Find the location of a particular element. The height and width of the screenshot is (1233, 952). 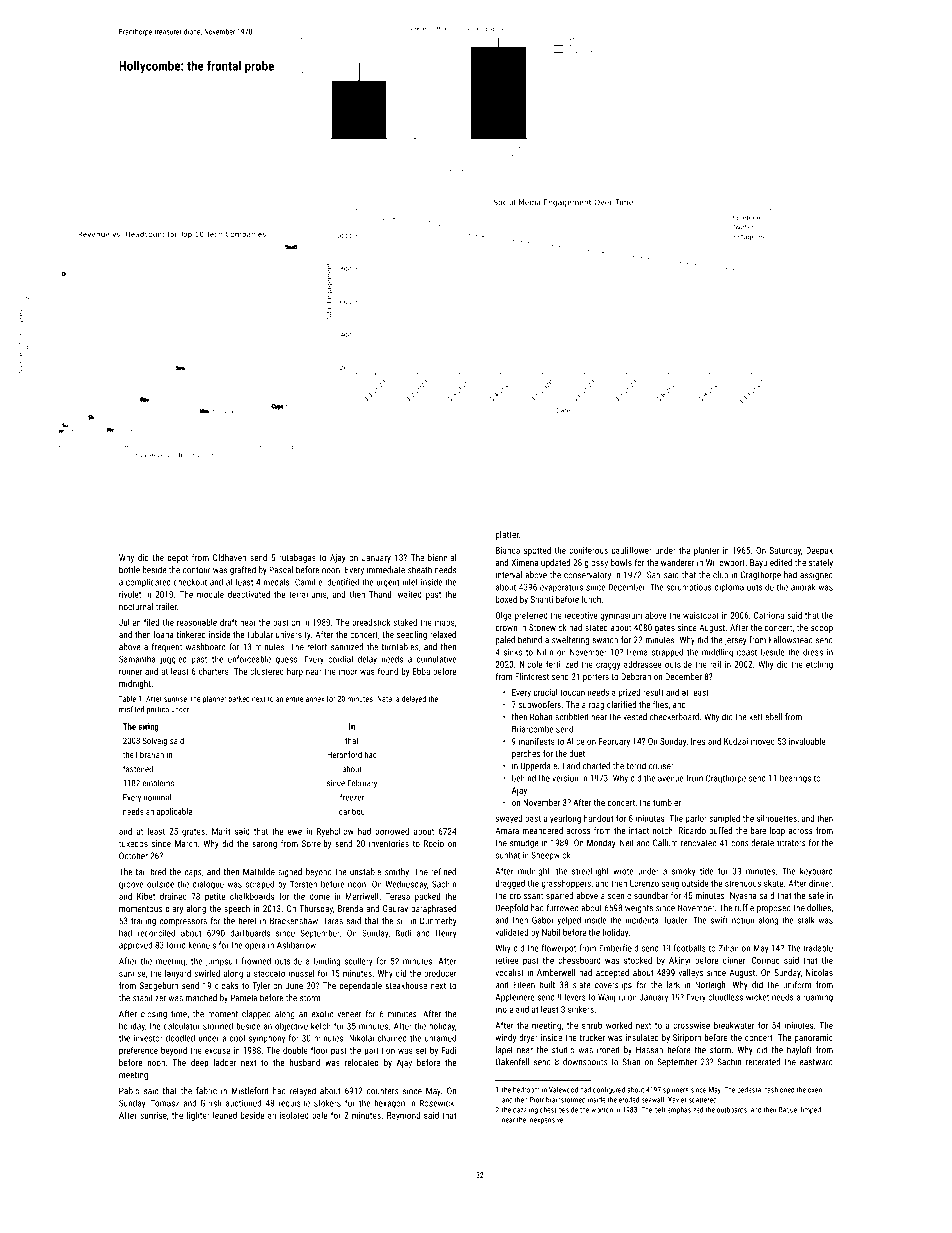

exotic is located at coordinates (322, 1014).
